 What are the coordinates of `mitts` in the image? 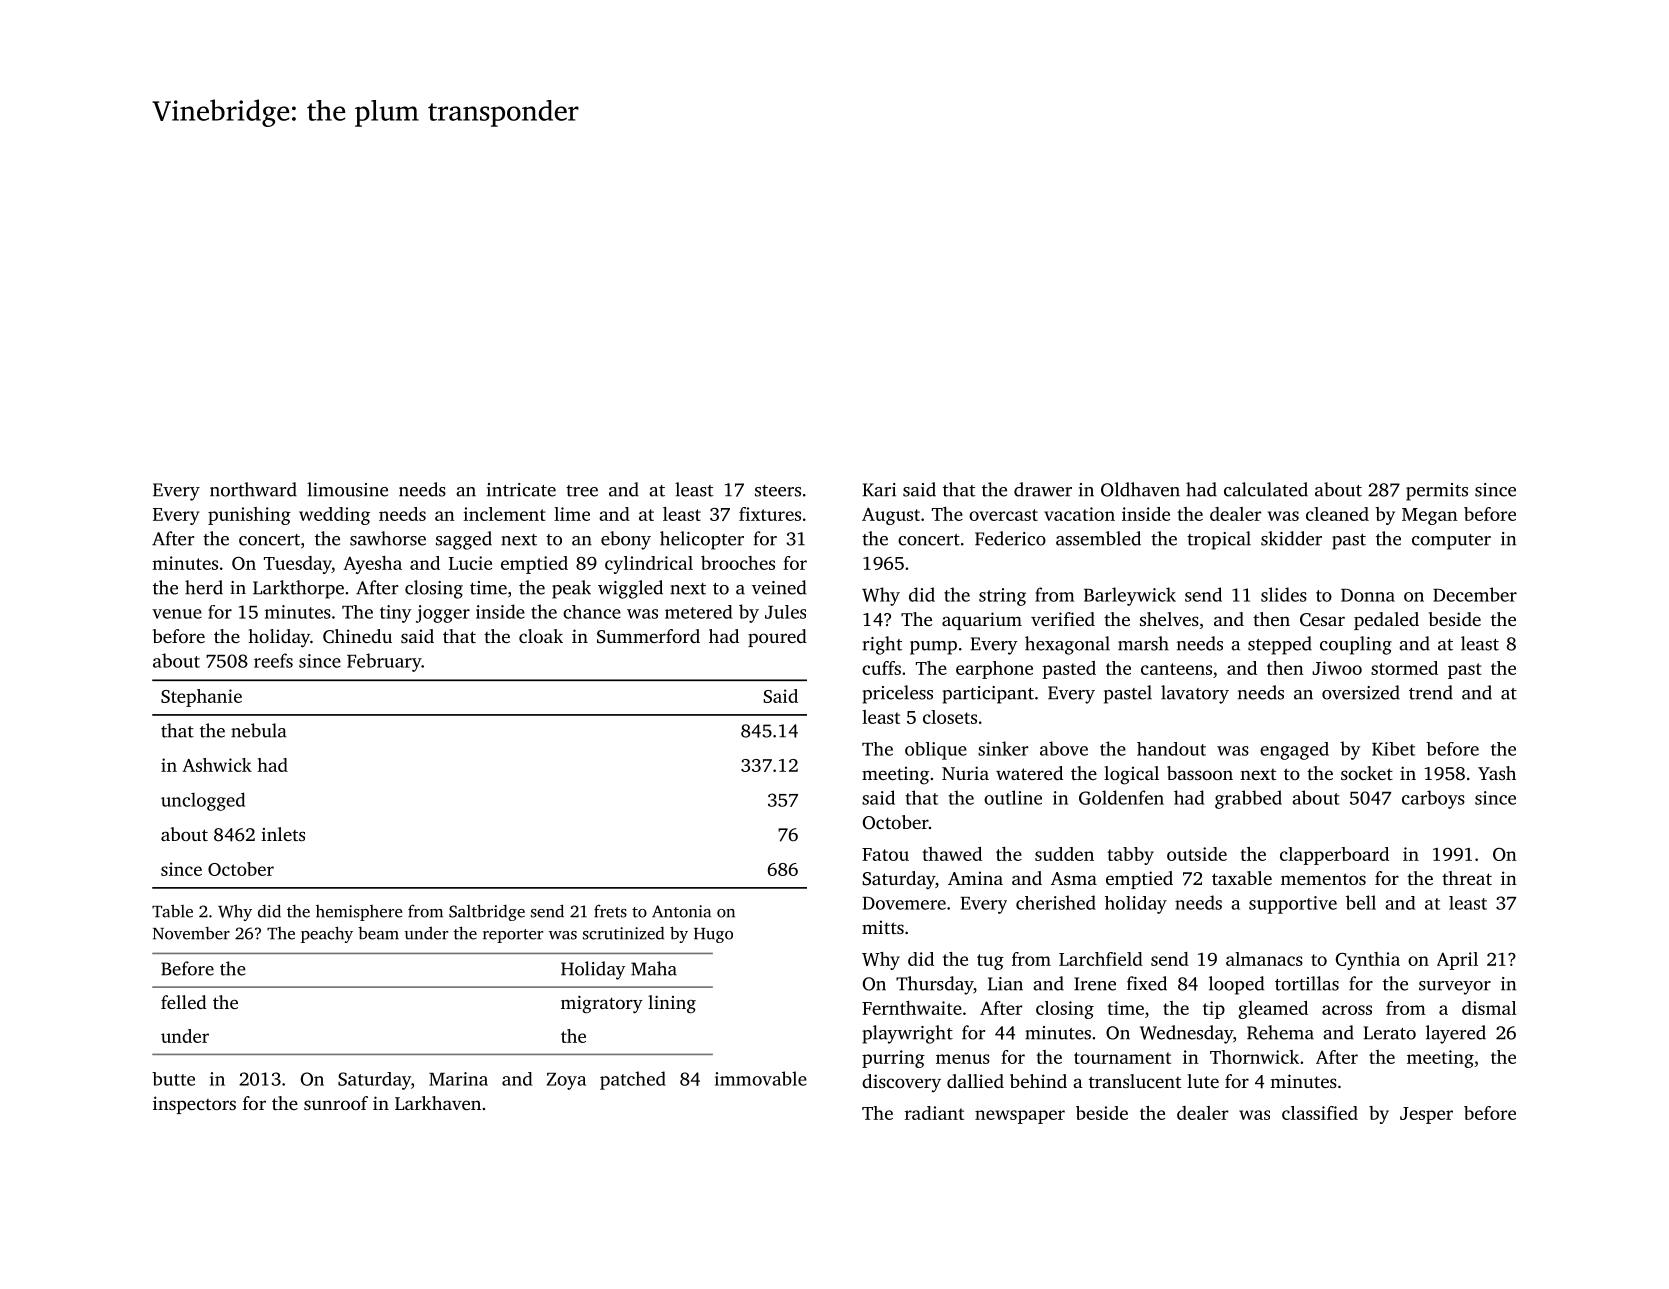 It's located at (883, 927).
